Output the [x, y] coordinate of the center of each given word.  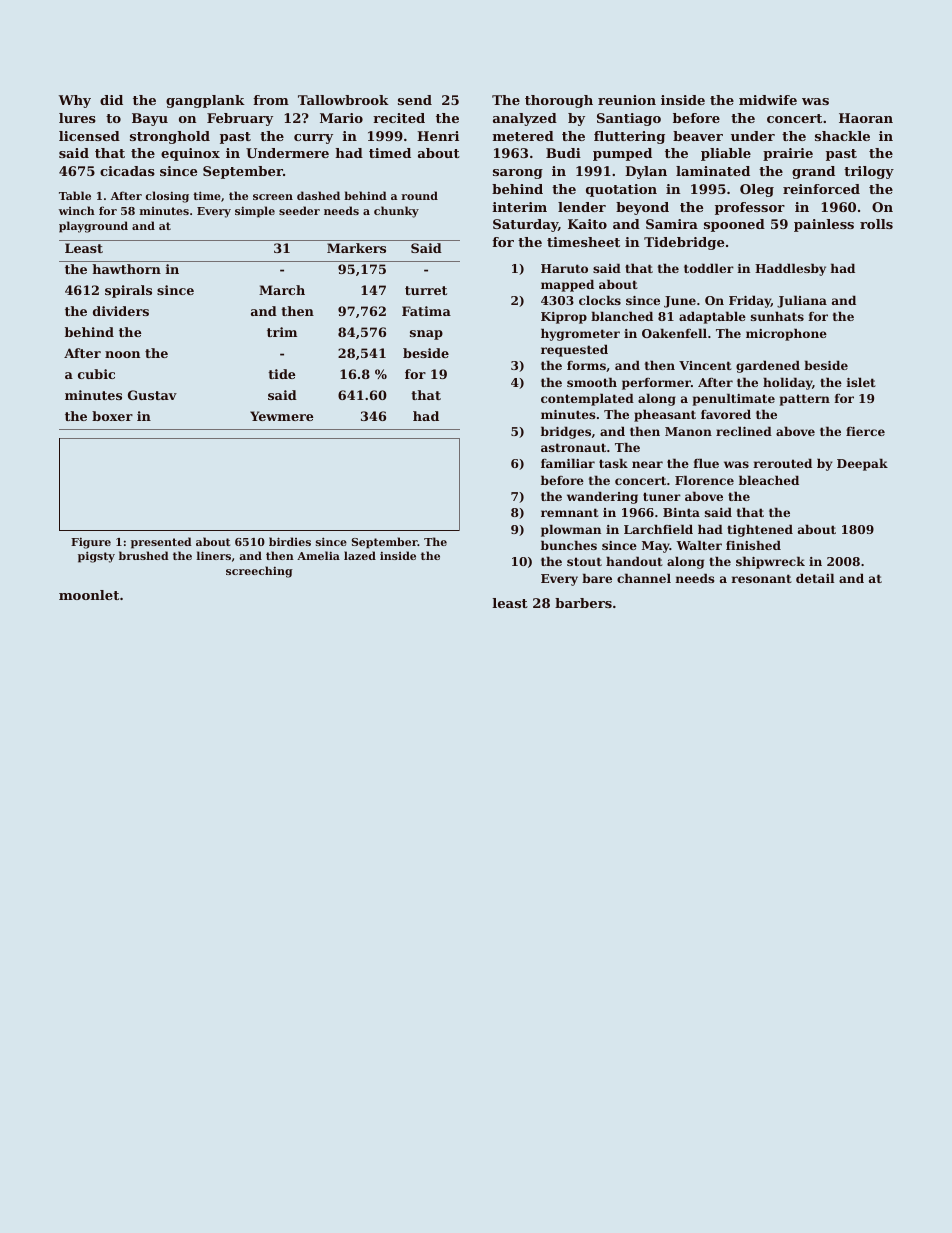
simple [255, 212]
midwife [768, 100]
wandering [602, 497]
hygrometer [580, 334]
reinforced [821, 189]
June [680, 302]
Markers [356, 248]
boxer [112, 416]
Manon [688, 431]
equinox [190, 154]
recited [399, 118]
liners [214, 555]
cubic [96, 374]
